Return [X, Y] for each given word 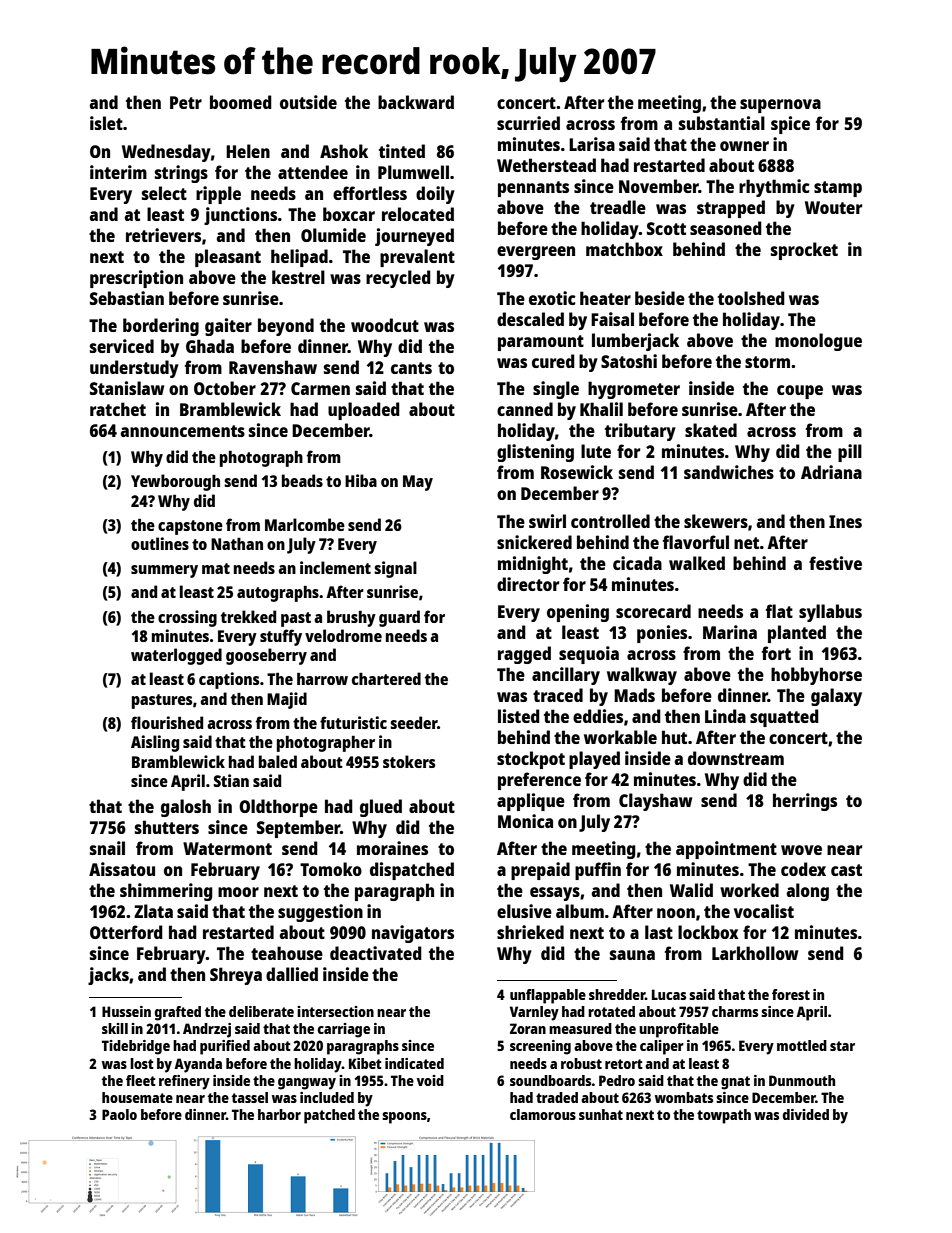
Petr [186, 102]
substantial [722, 123]
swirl [547, 521]
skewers [716, 521]
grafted [178, 1013]
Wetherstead [546, 165]
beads [302, 480]
